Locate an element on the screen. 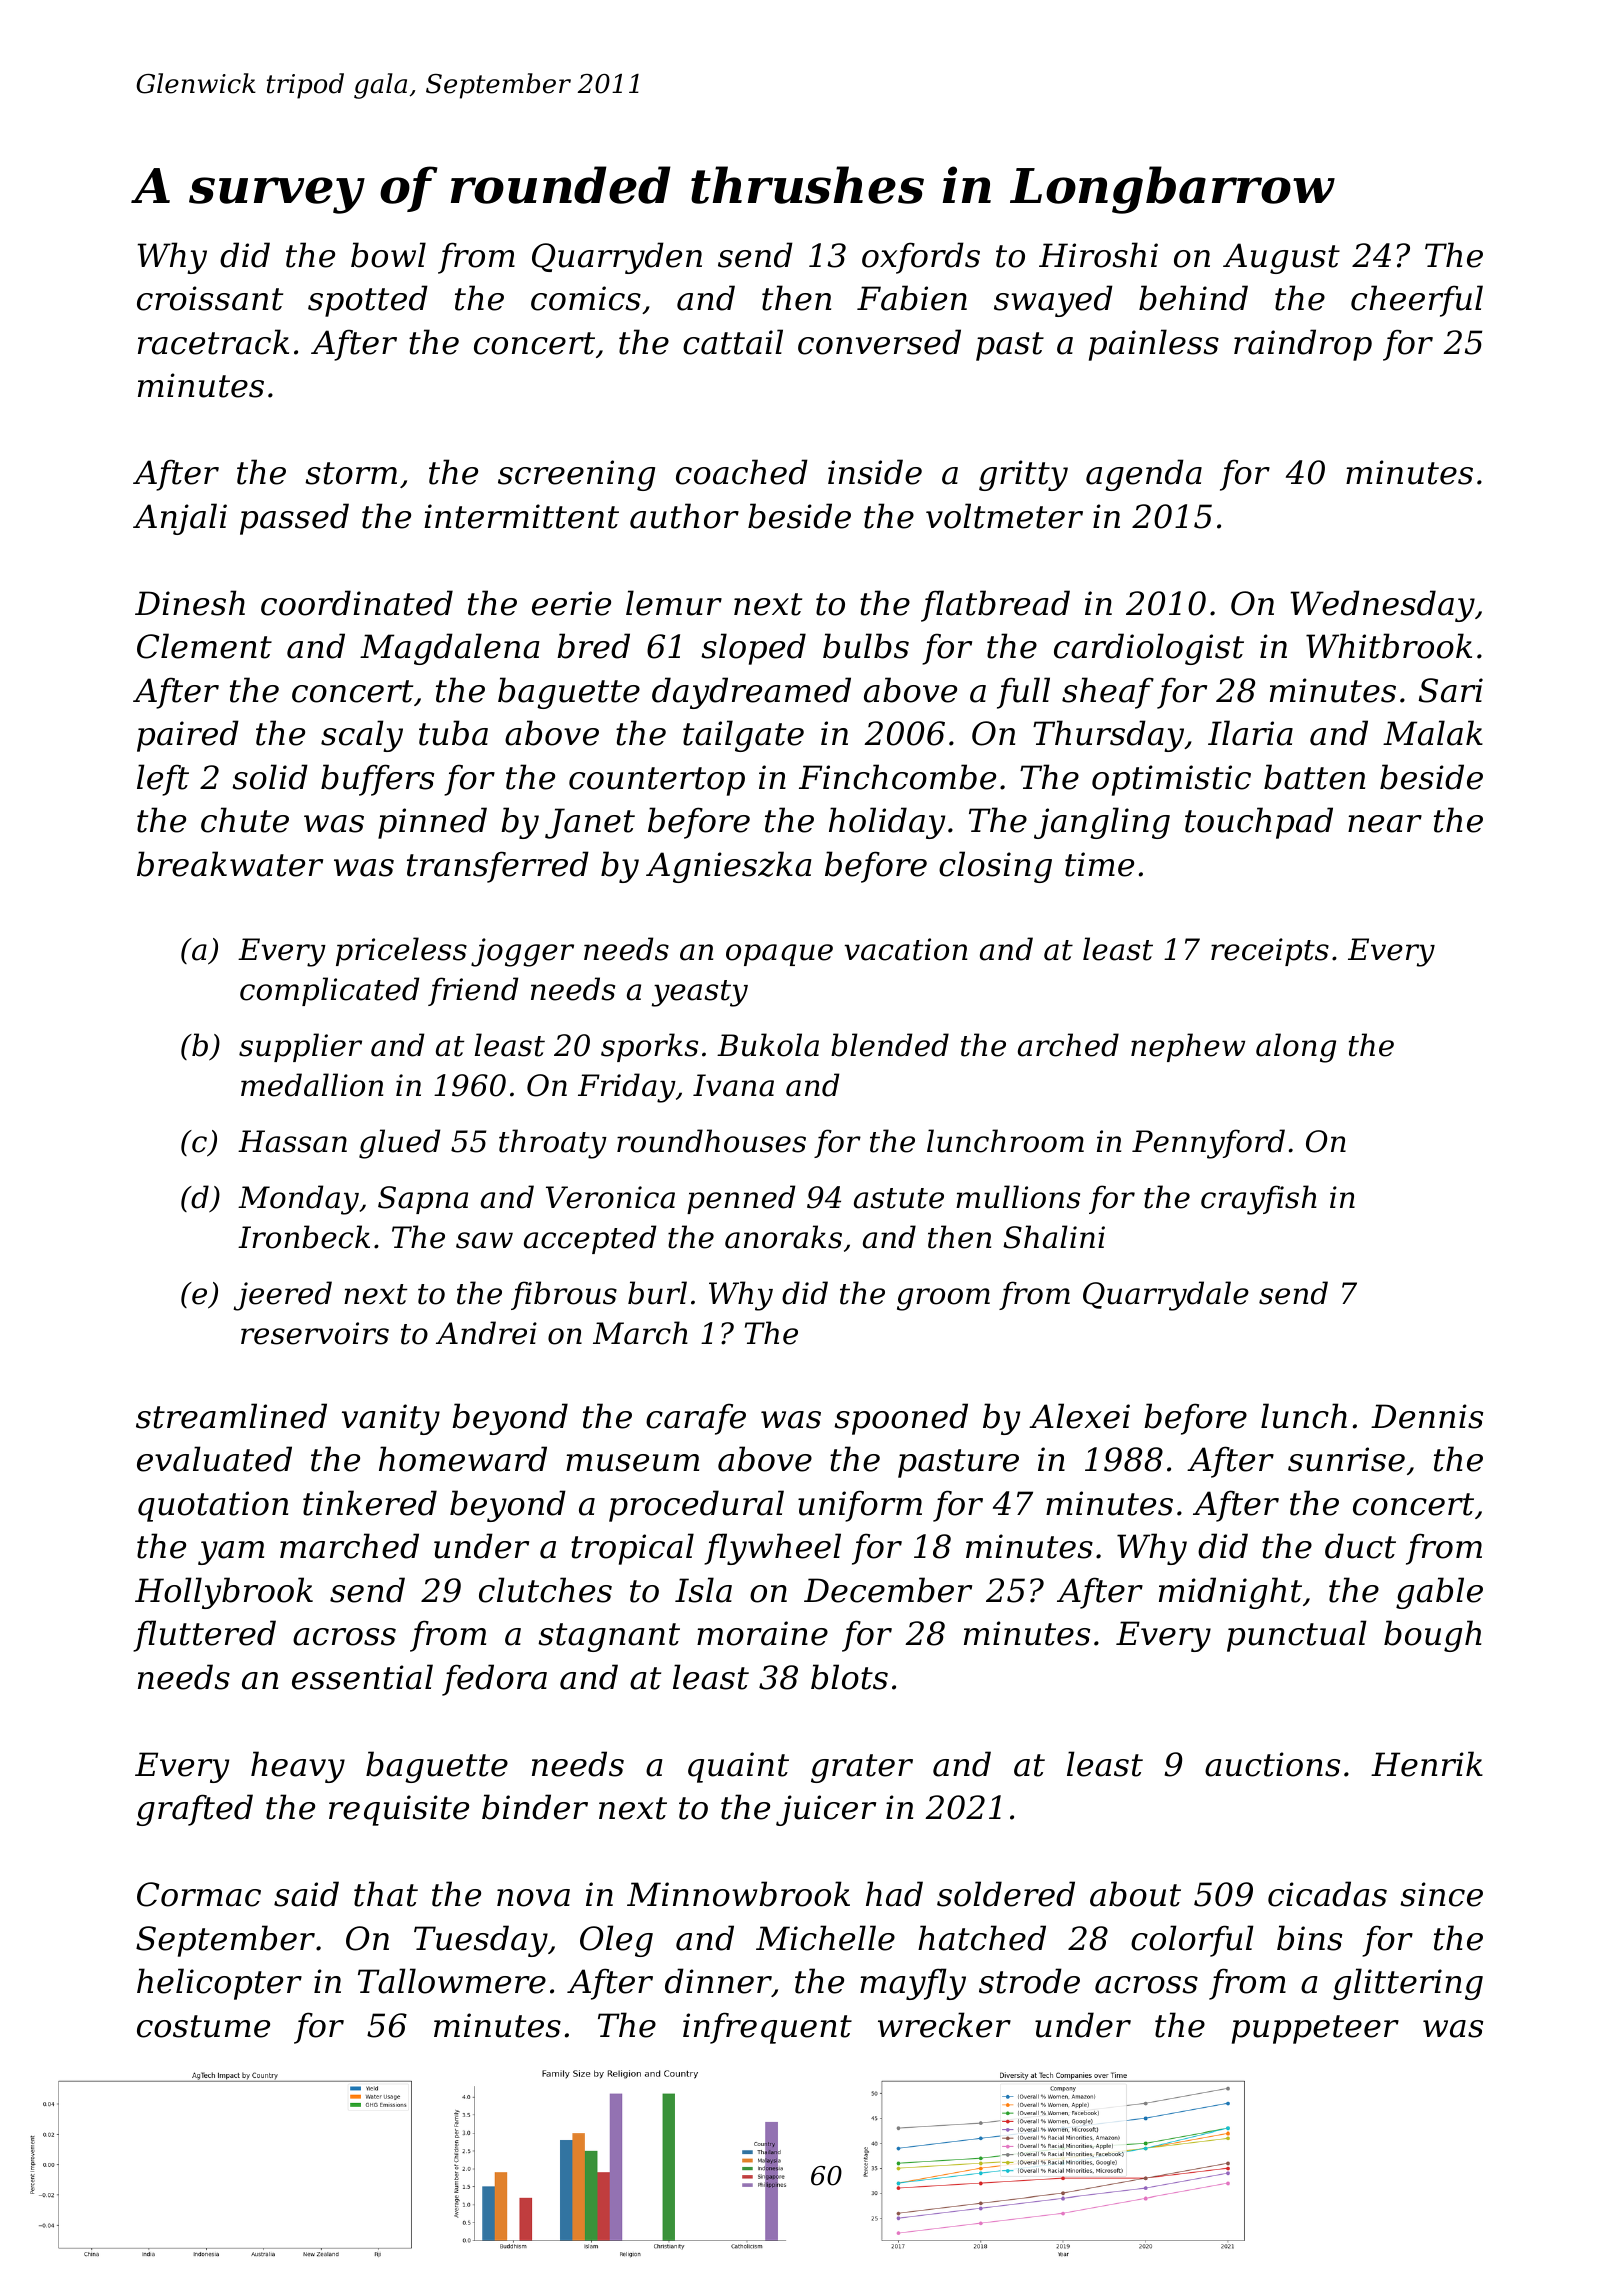 This screenshot has width=1620, height=2292. blended is located at coordinates (890, 1045).
